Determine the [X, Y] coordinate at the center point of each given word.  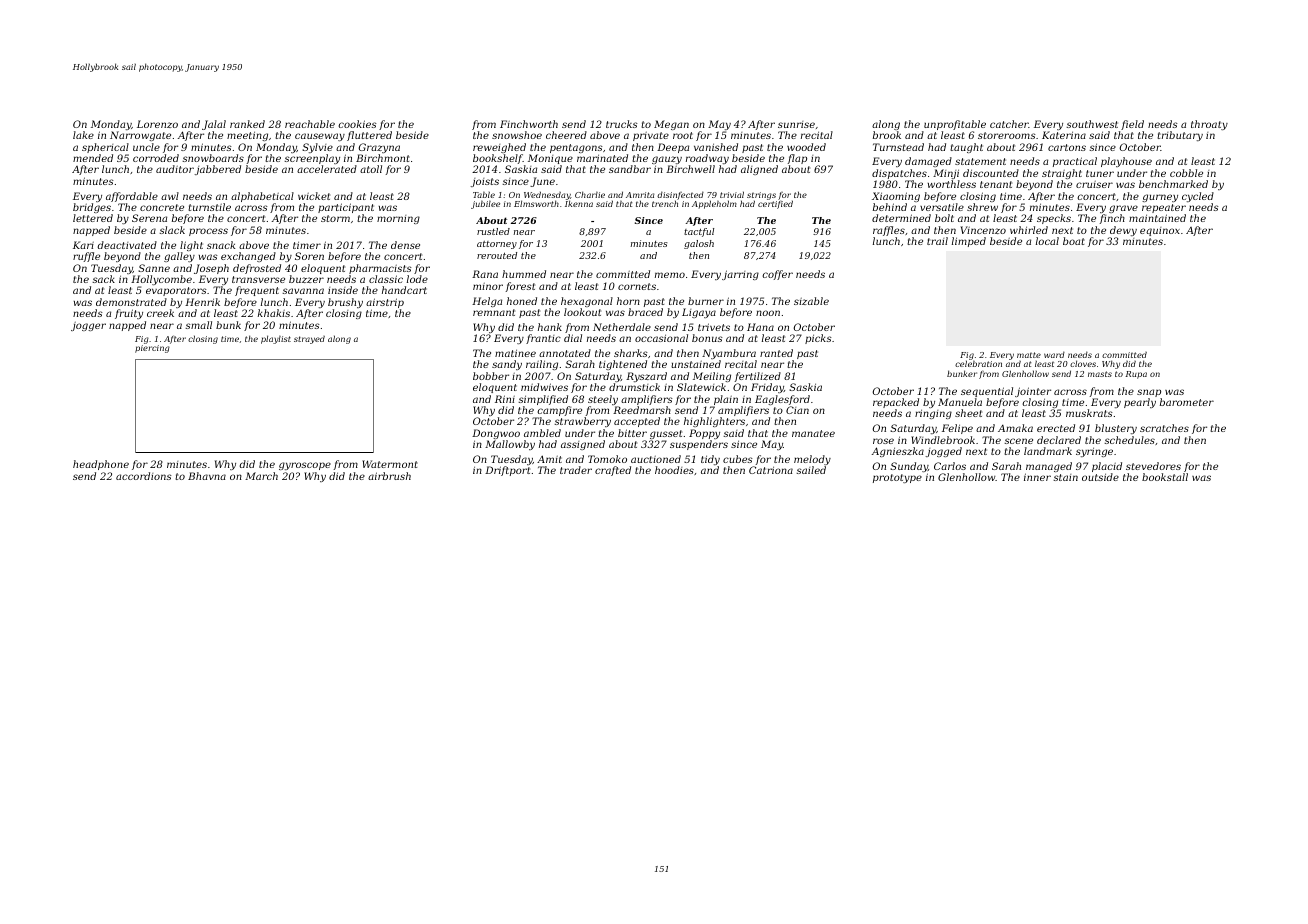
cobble [1186, 173]
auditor [175, 169]
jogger [88, 326]
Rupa [1136, 375]
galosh [699, 244]
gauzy [667, 161]
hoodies [674, 470]
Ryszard [646, 377]
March [261, 476]
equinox [1160, 231]
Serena [149, 218]
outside [1100, 477]
